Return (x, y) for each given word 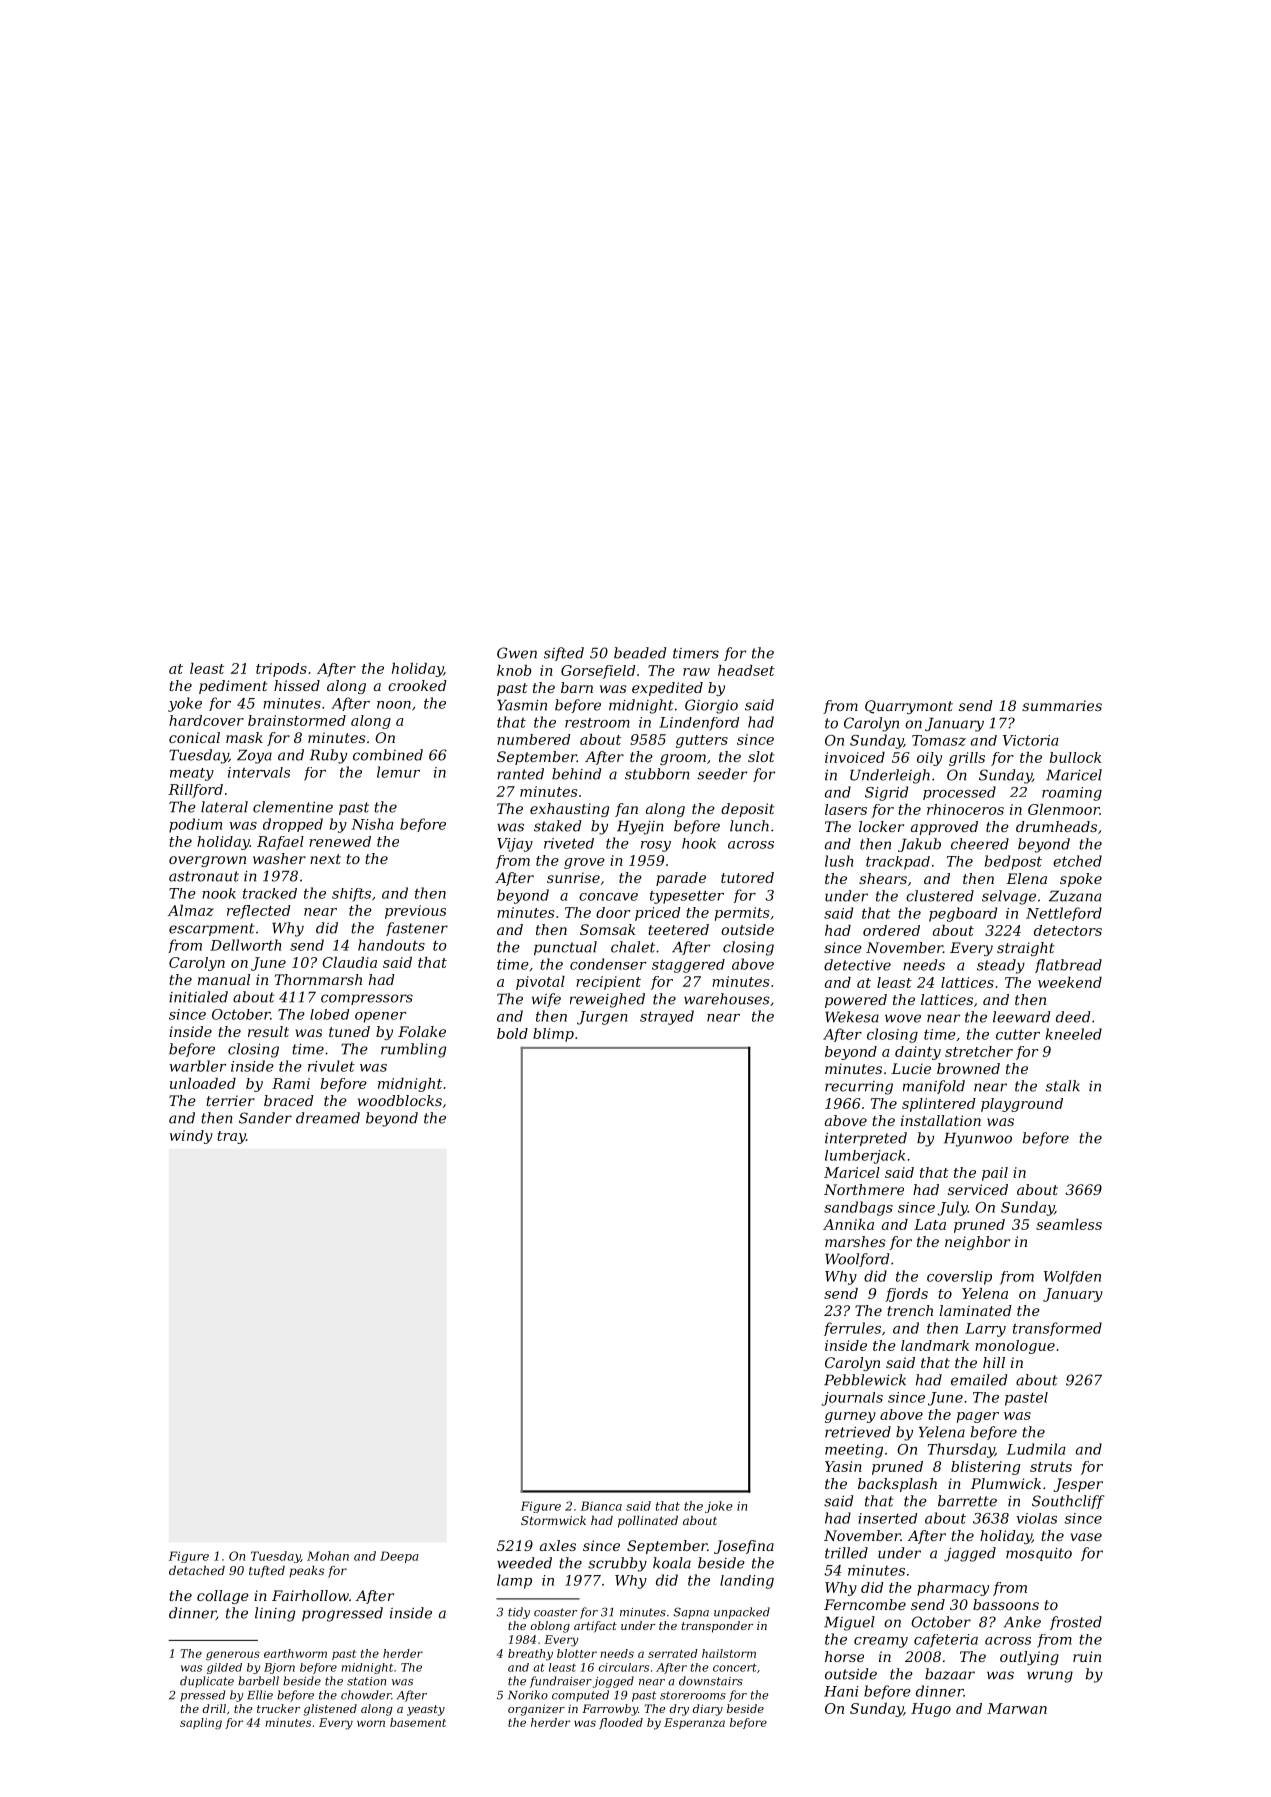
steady (1001, 966)
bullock (1076, 757)
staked (557, 826)
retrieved (858, 1432)
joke (719, 1507)
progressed (342, 1614)
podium (195, 825)
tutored (747, 877)
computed (580, 1696)
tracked (270, 893)
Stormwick (553, 1520)
